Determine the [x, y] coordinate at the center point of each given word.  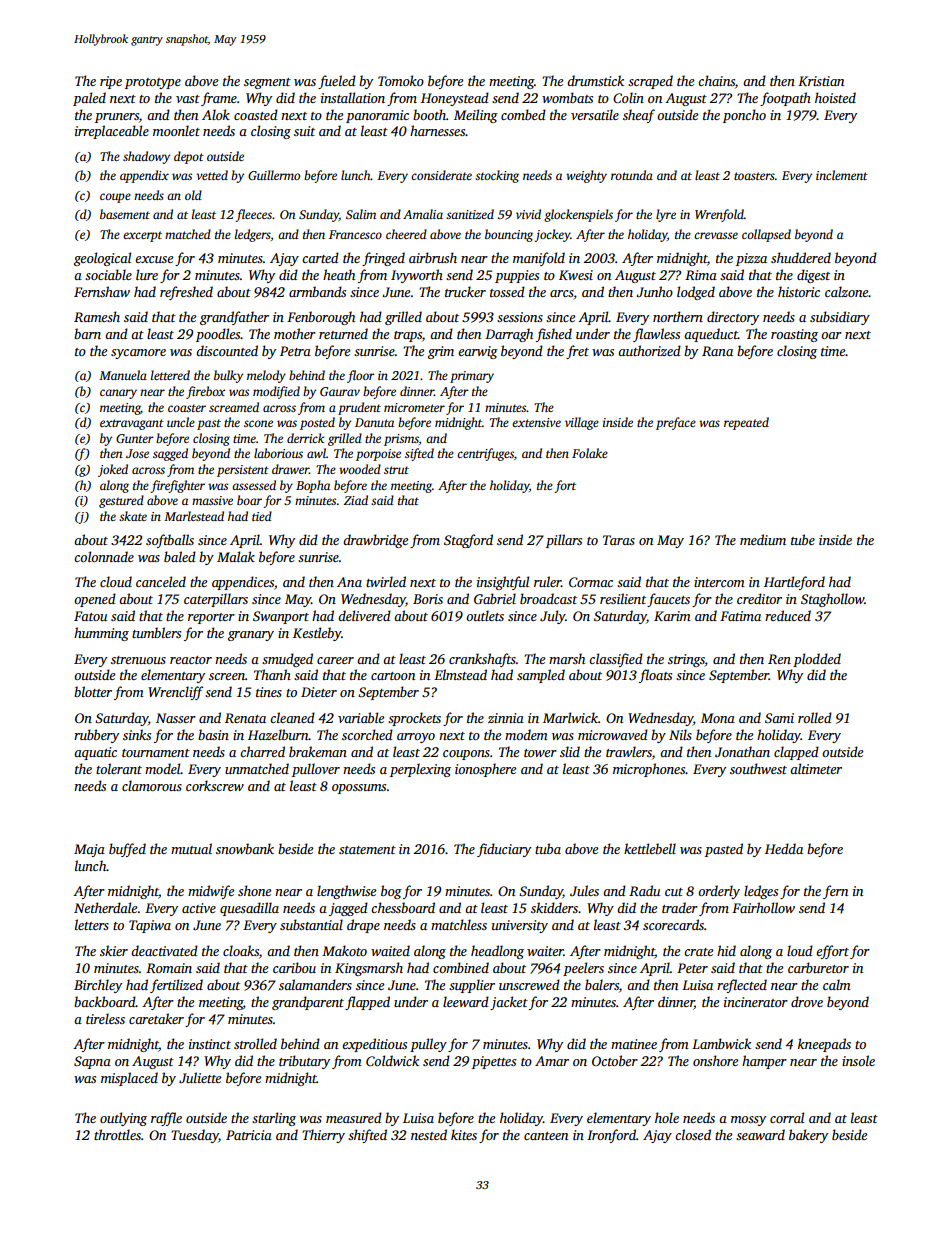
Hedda [784, 848]
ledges [761, 892]
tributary [304, 1062]
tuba [548, 848]
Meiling [476, 116]
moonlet [176, 130]
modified [276, 392]
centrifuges [485, 454]
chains [716, 80]
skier [114, 950]
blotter [93, 691]
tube [803, 539]
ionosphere [485, 770]
